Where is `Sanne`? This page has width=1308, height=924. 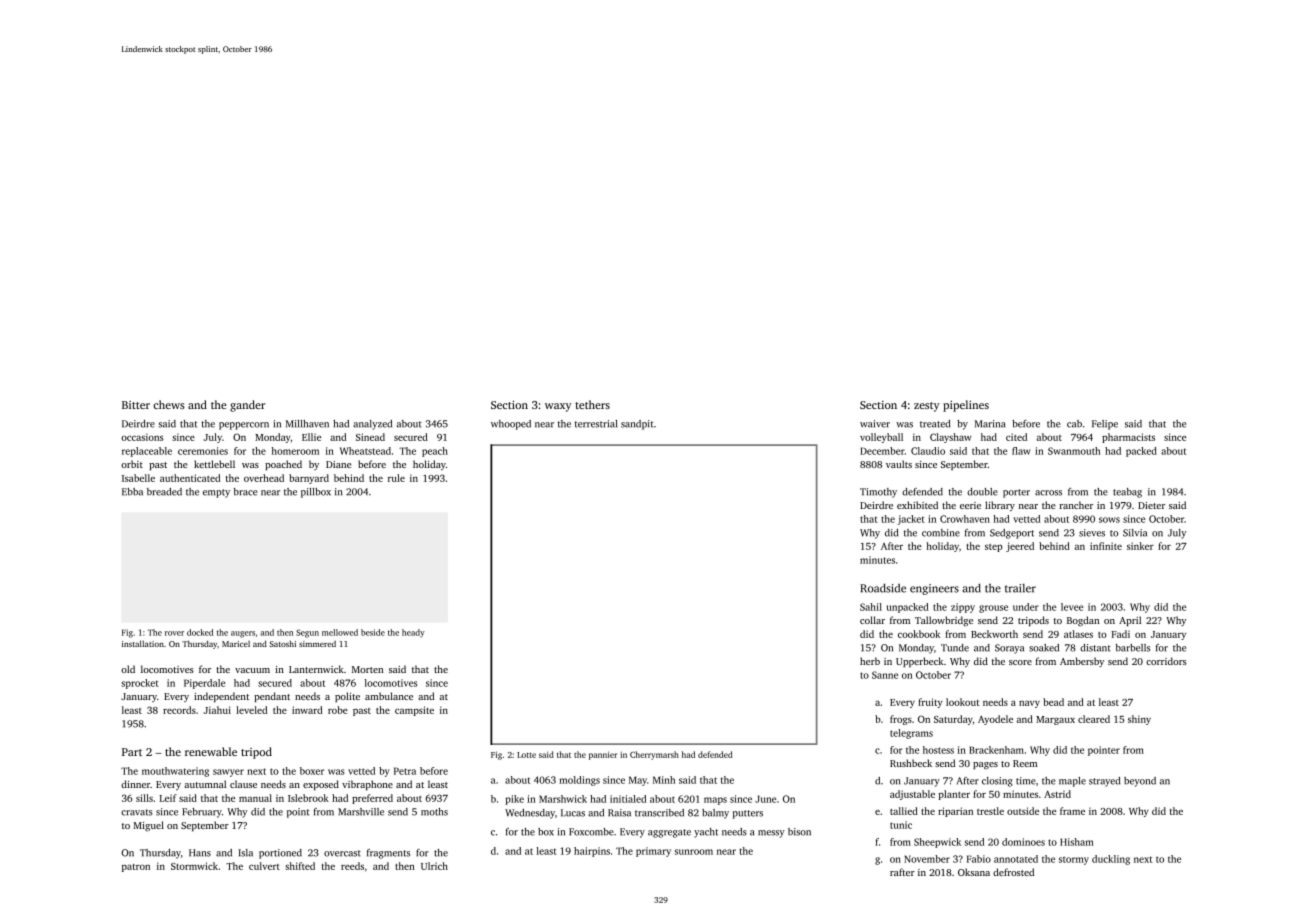 Sanne is located at coordinates (885, 675).
